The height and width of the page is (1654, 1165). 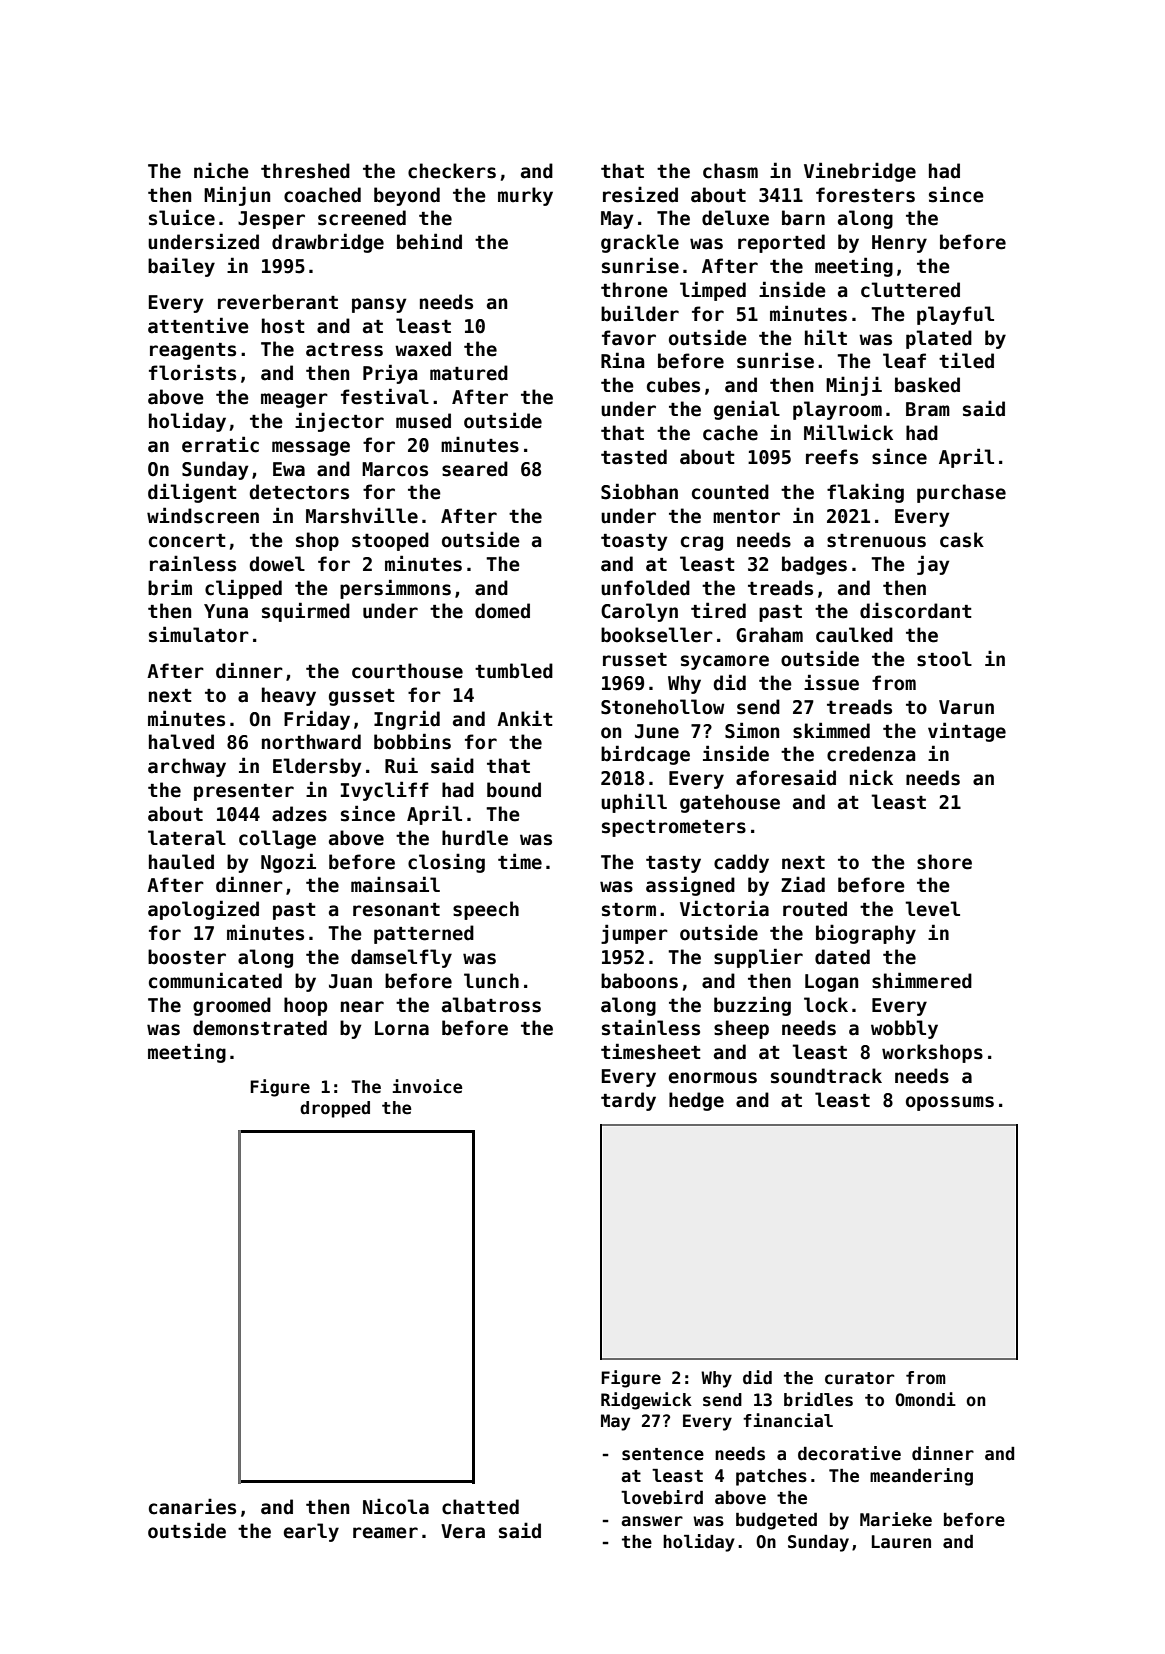 I want to click on nick, so click(x=871, y=777).
